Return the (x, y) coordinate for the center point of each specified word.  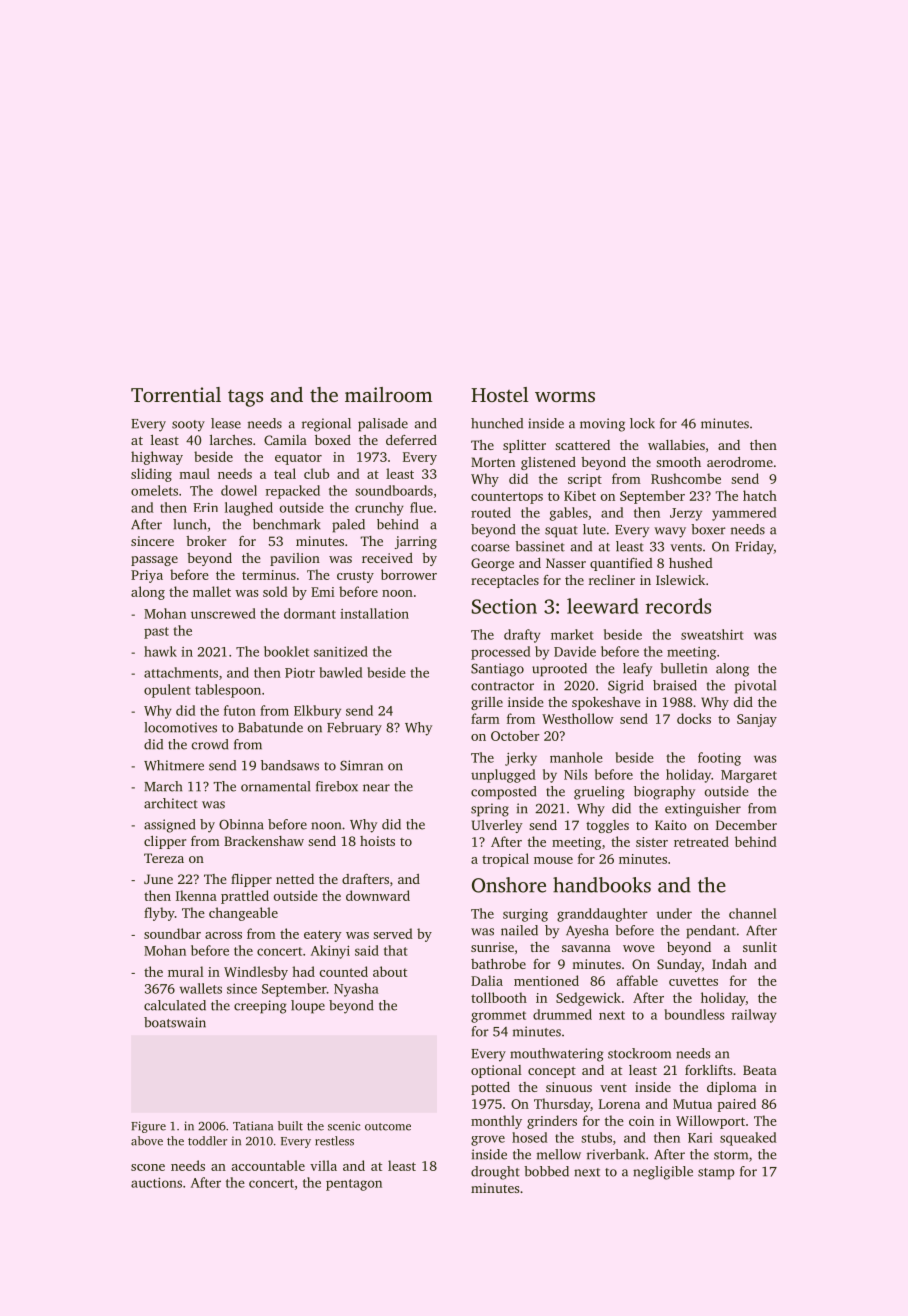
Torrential (176, 394)
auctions (156, 1182)
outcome (388, 1127)
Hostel (500, 394)
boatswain (175, 1022)
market (572, 634)
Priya (147, 576)
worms (565, 397)
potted (490, 1088)
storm (731, 1155)
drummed (562, 1014)
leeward (603, 606)
